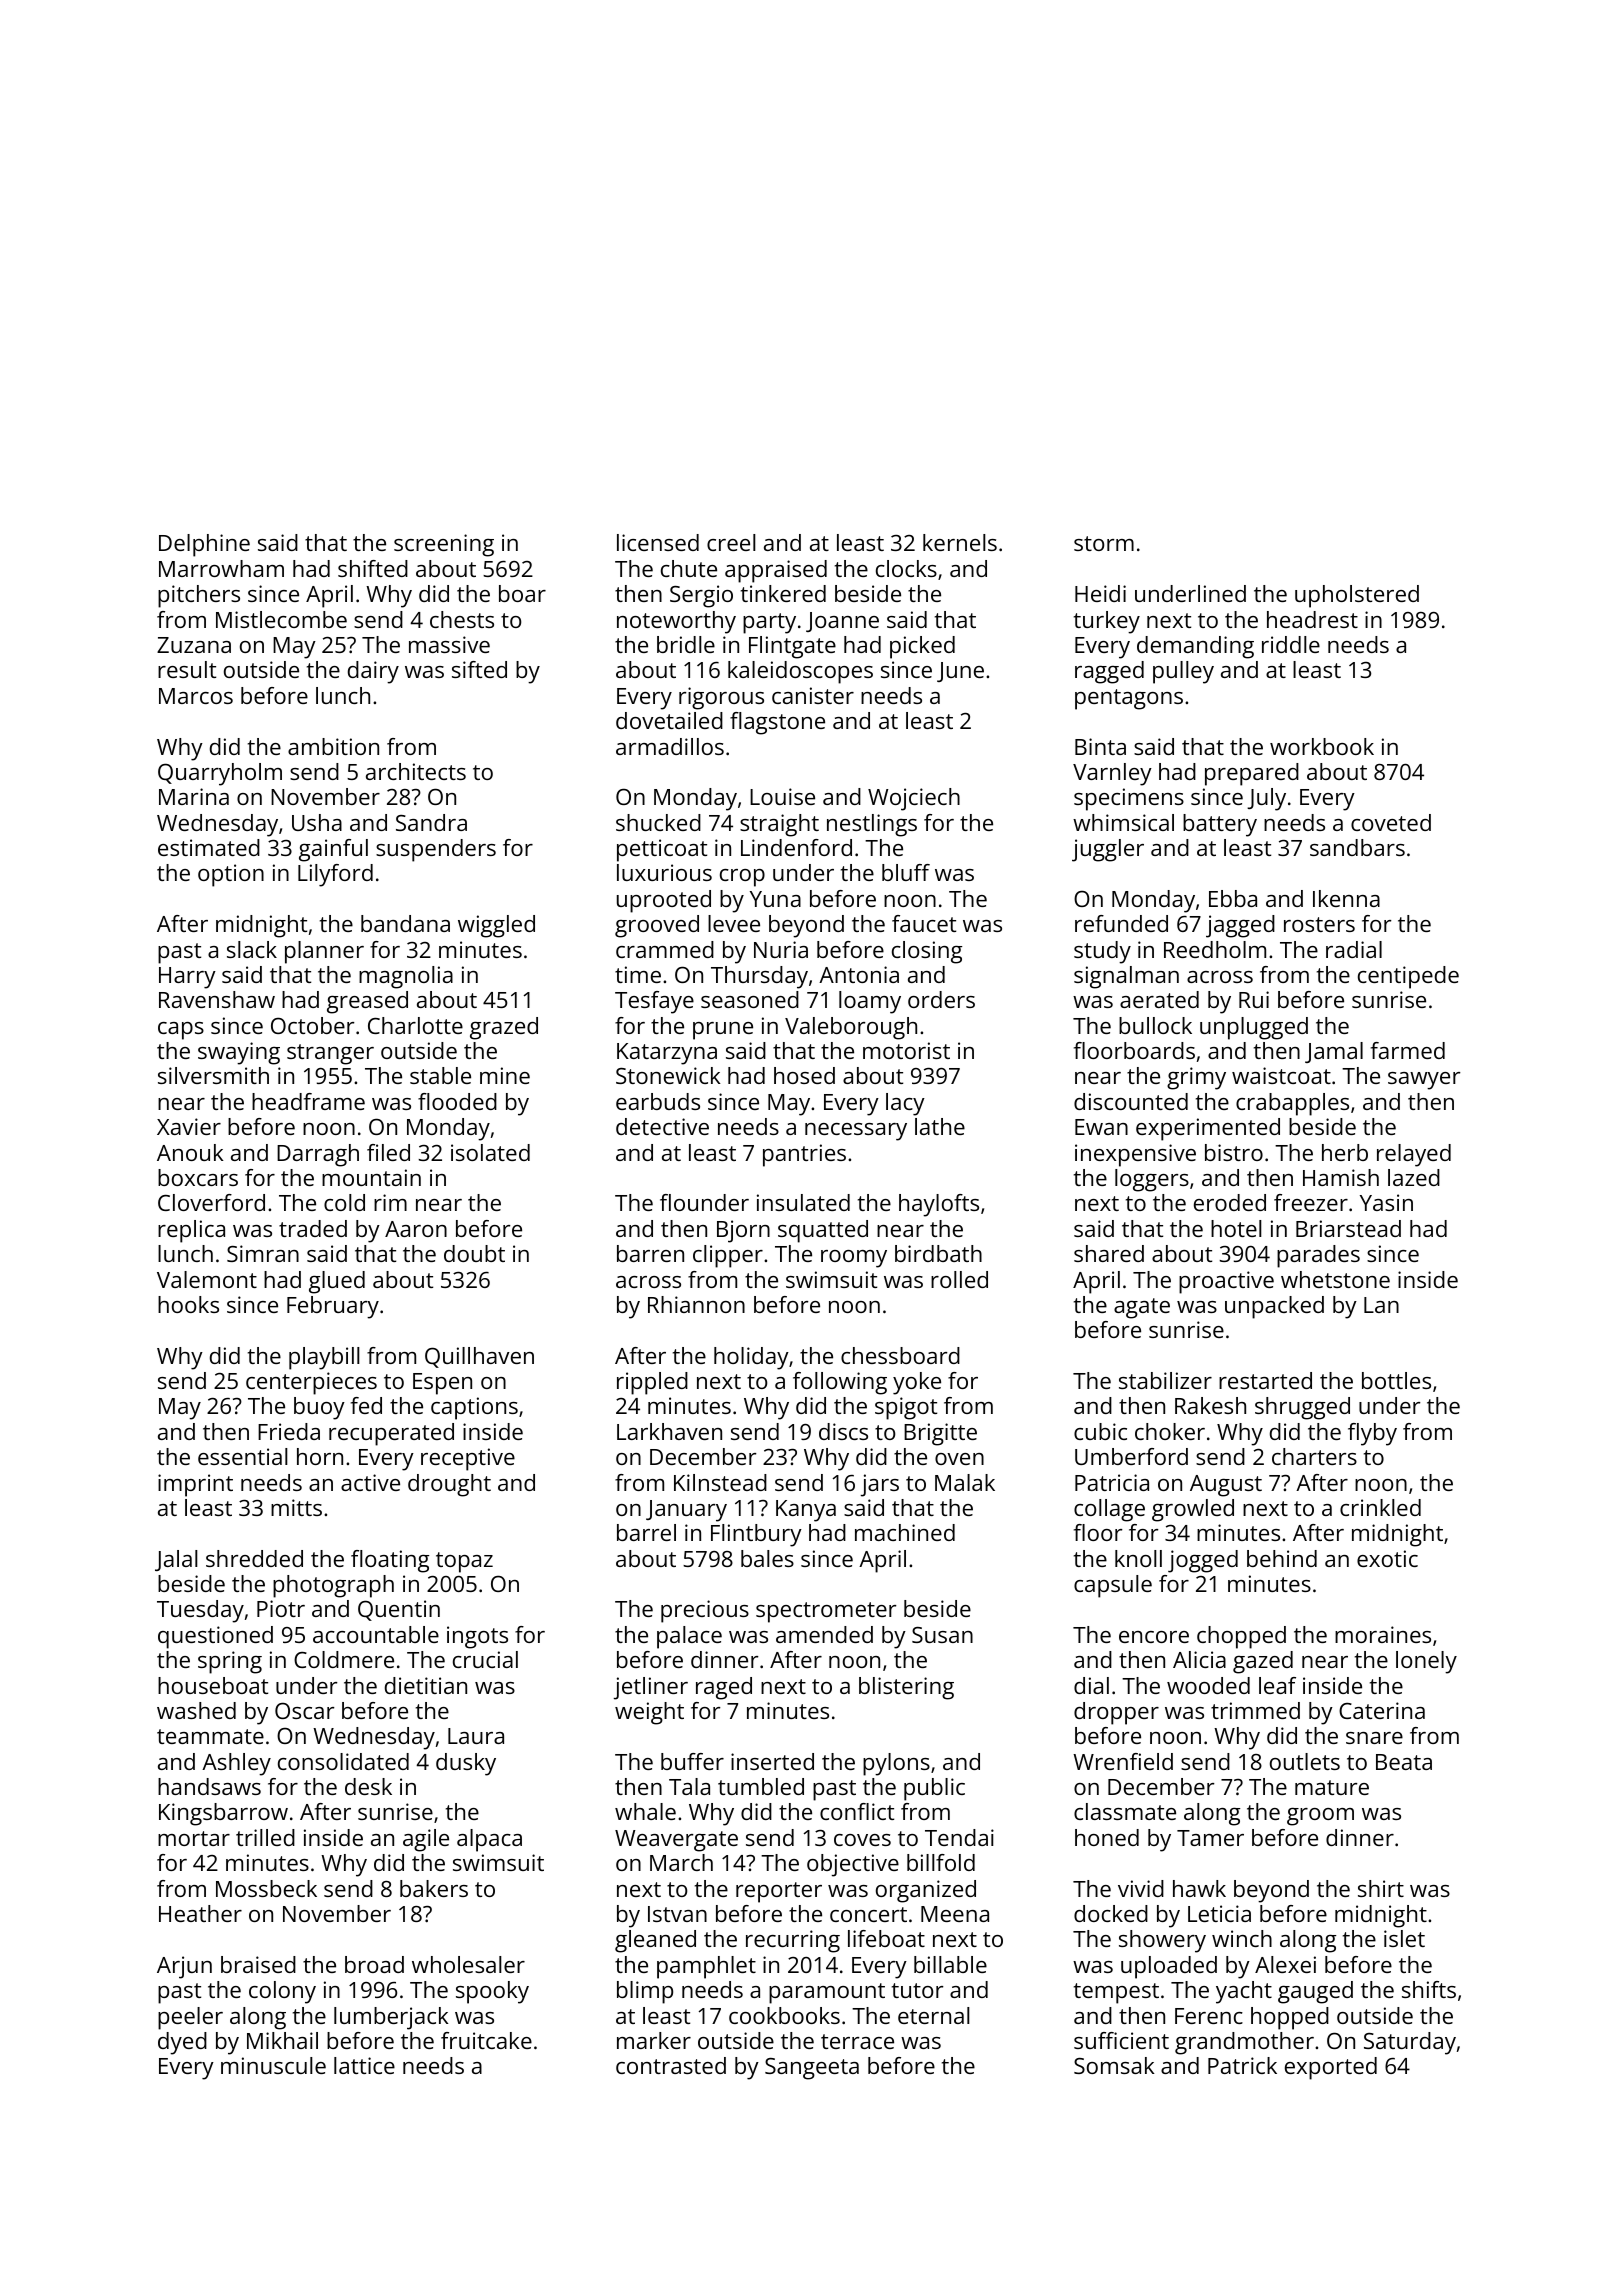 The height and width of the screenshot is (2292, 1620). I want to click on consolidated, so click(343, 1761).
